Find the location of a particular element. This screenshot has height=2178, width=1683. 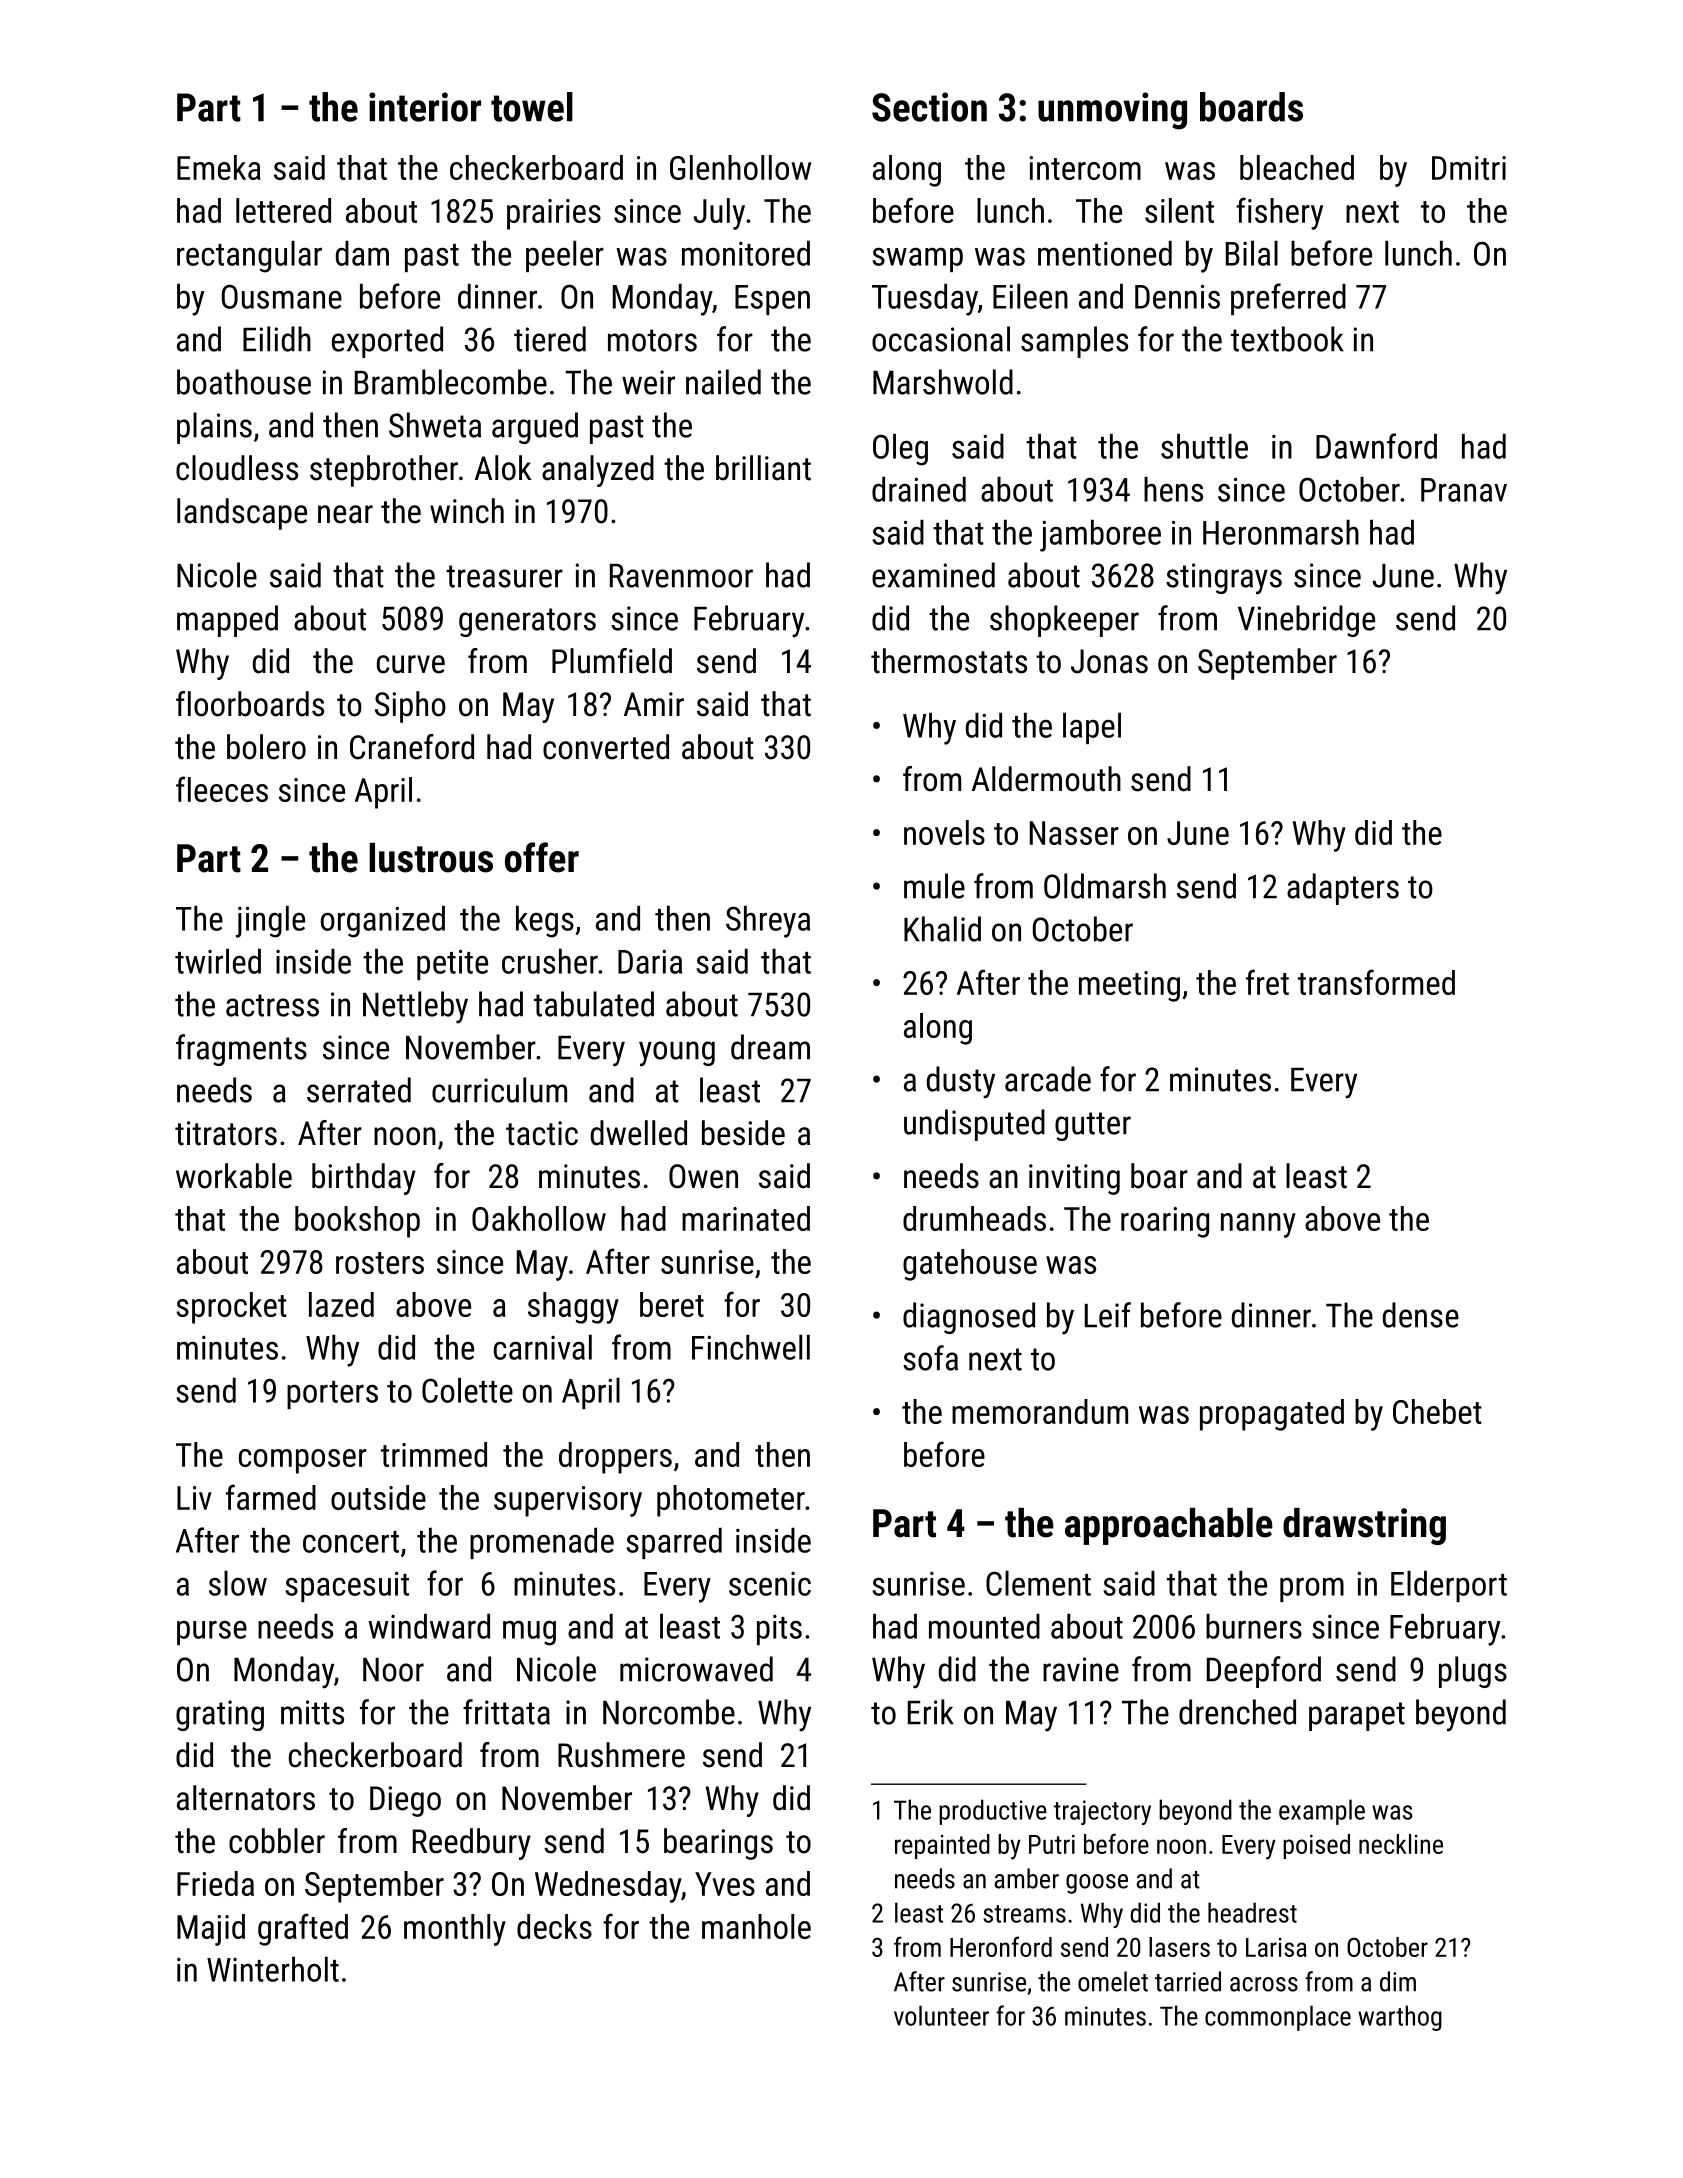

manhole is located at coordinates (756, 1926).
